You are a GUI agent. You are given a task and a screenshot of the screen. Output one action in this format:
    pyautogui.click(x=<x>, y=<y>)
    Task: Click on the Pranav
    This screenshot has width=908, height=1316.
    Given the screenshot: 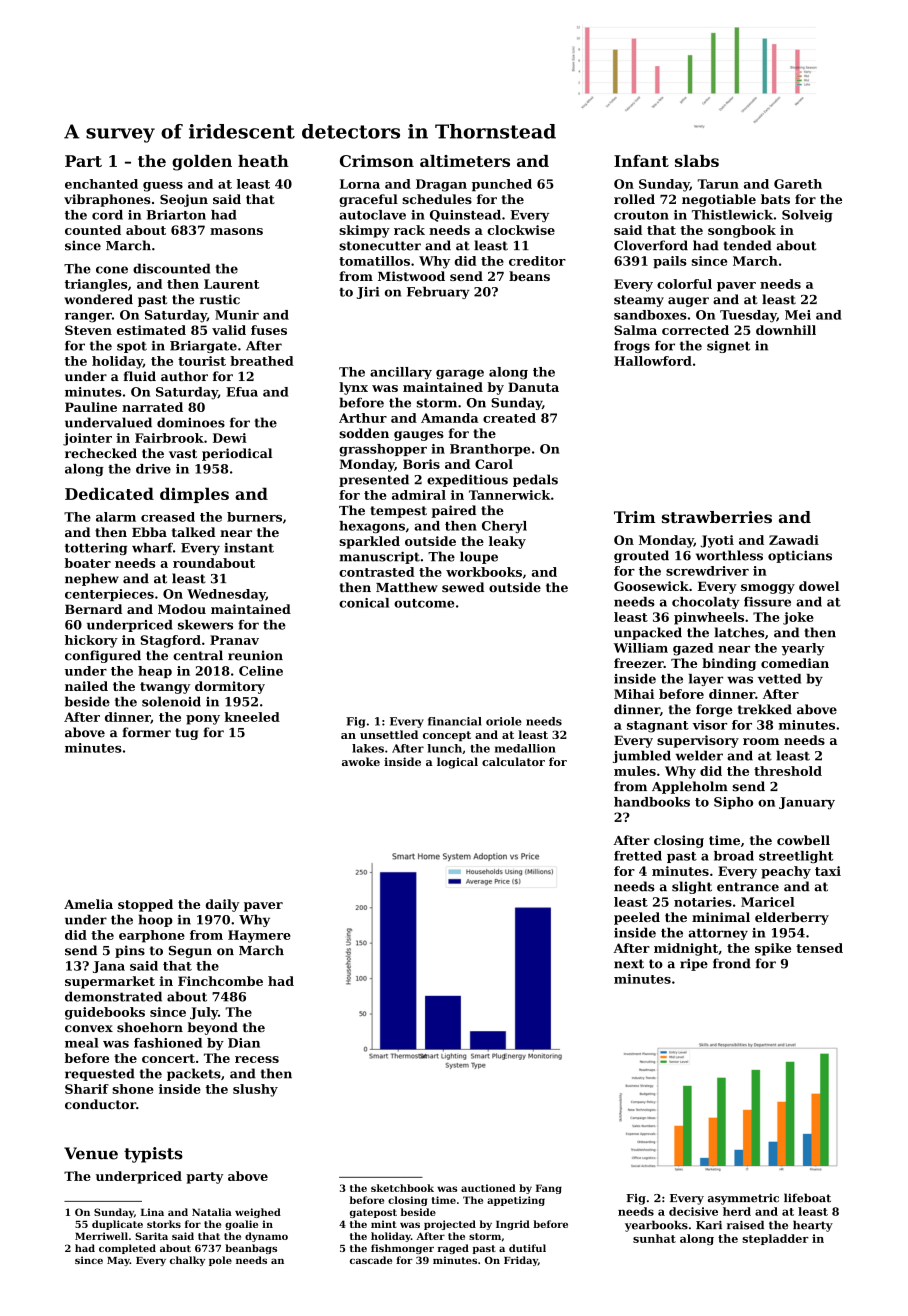 What is the action you would take?
    pyautogui.click(x=234, y=640)
